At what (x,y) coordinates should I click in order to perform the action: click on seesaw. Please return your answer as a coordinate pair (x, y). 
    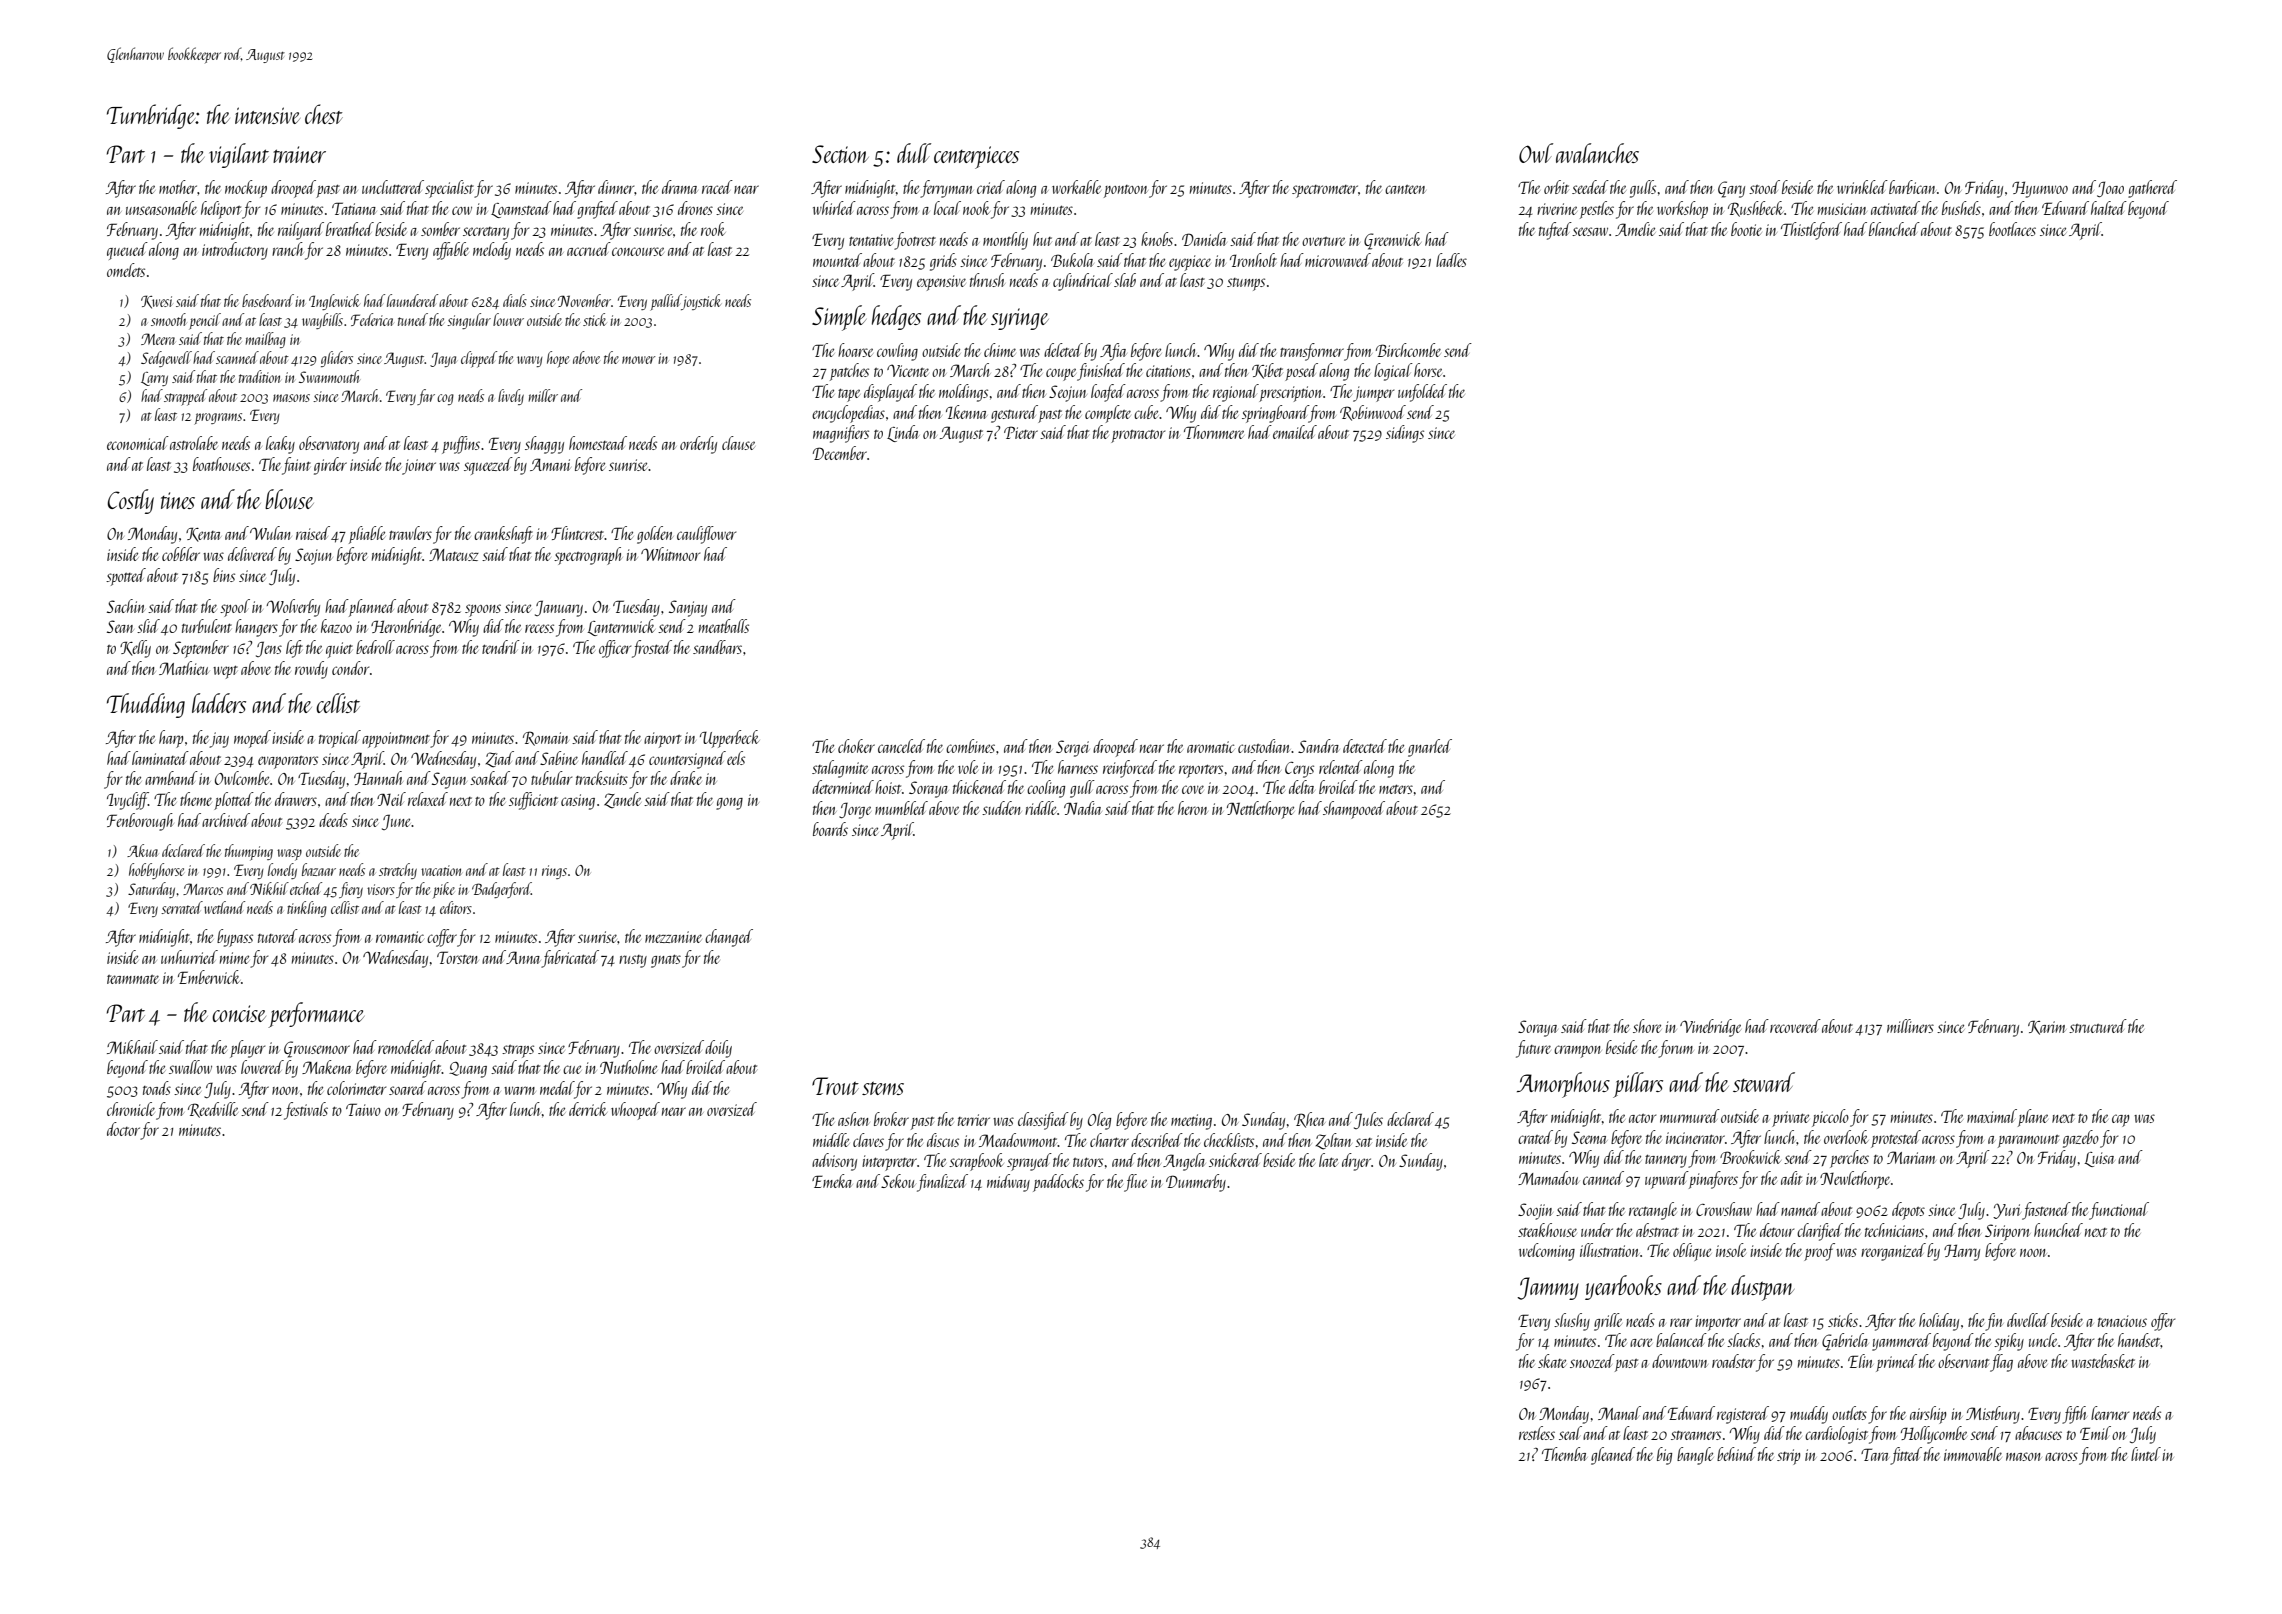
    Looking at the image, I should click on (1590, 231).
